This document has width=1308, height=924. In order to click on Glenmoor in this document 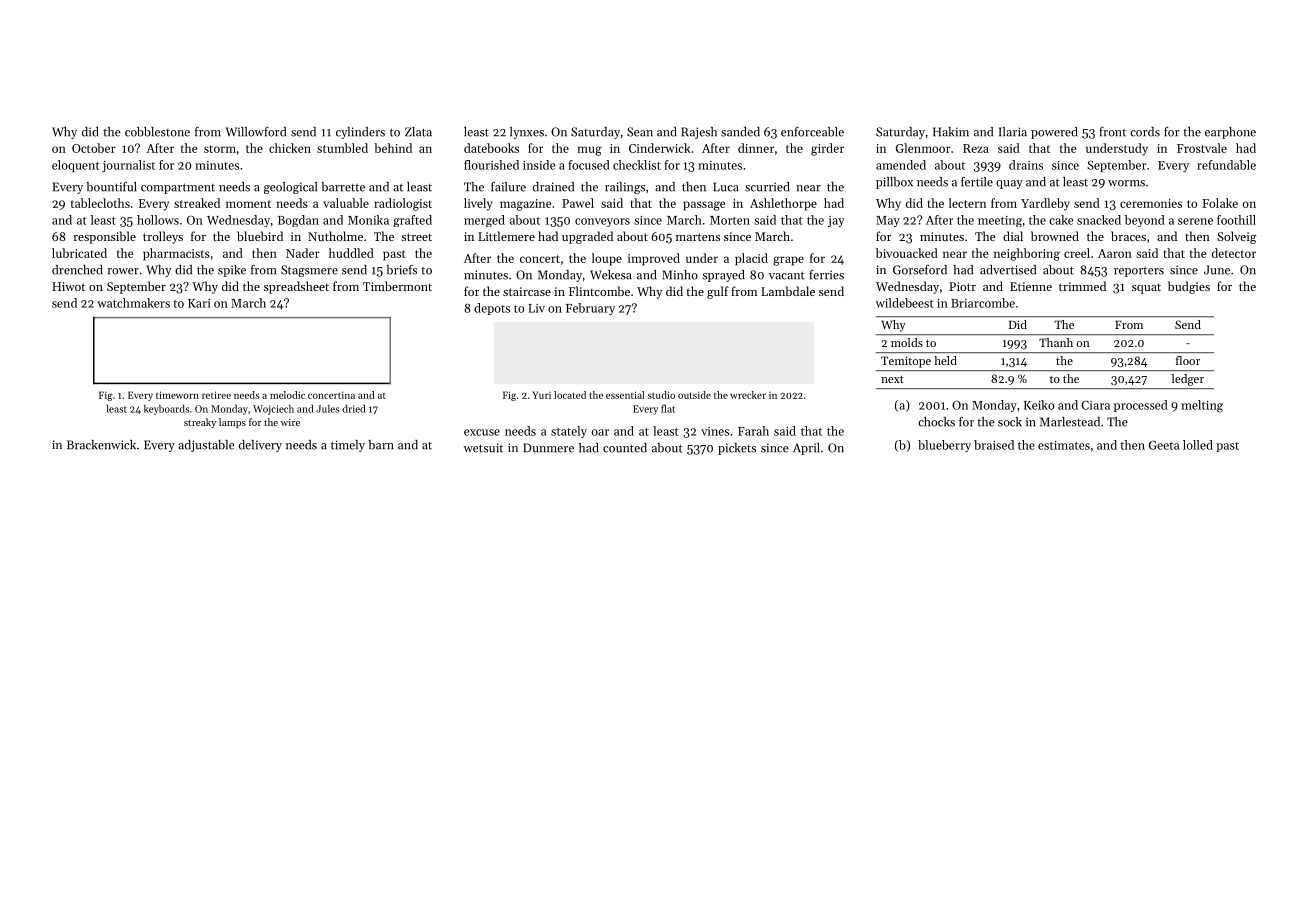, I will do `click(923, 148)`.
